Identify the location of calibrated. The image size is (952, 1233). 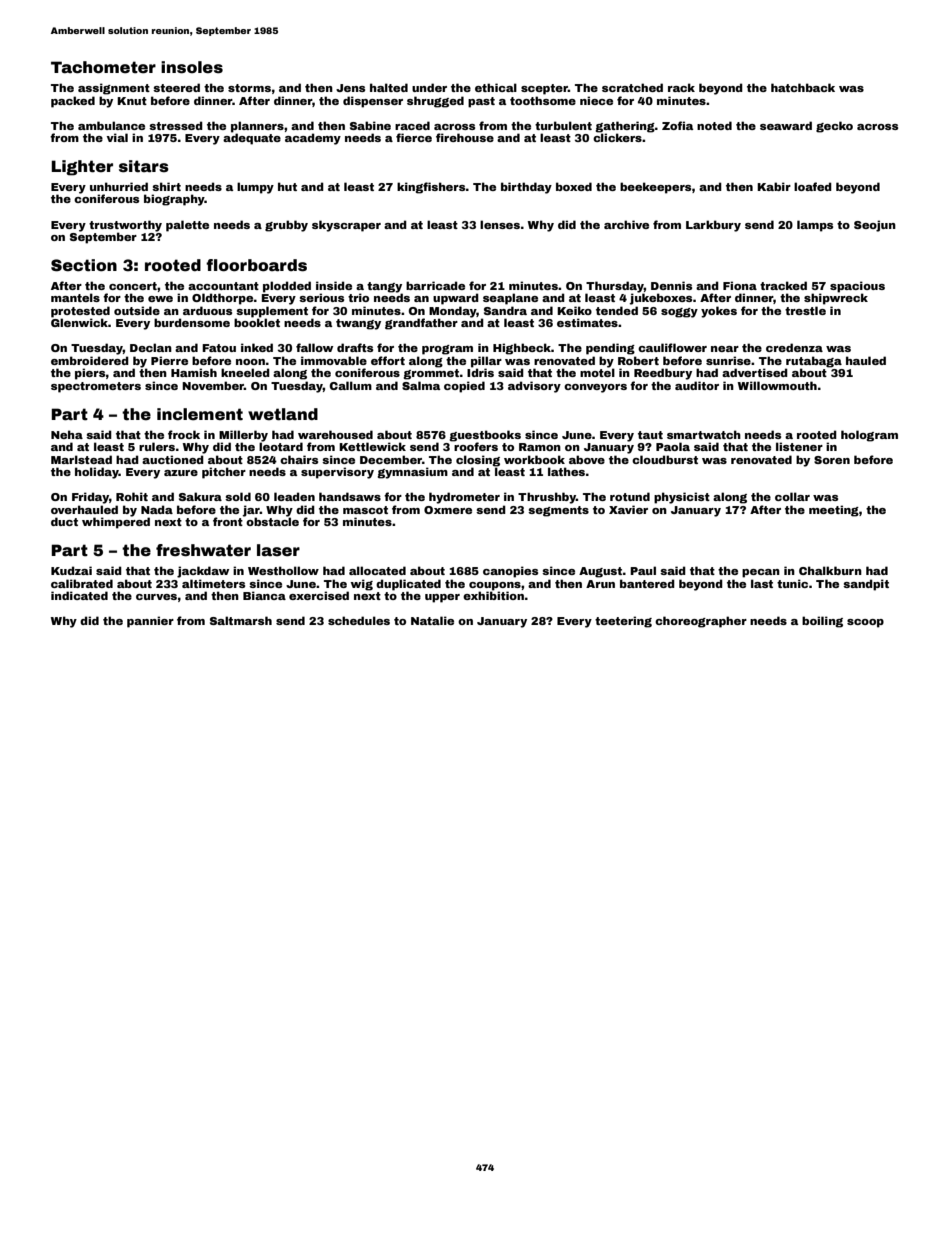
(82, 583).
